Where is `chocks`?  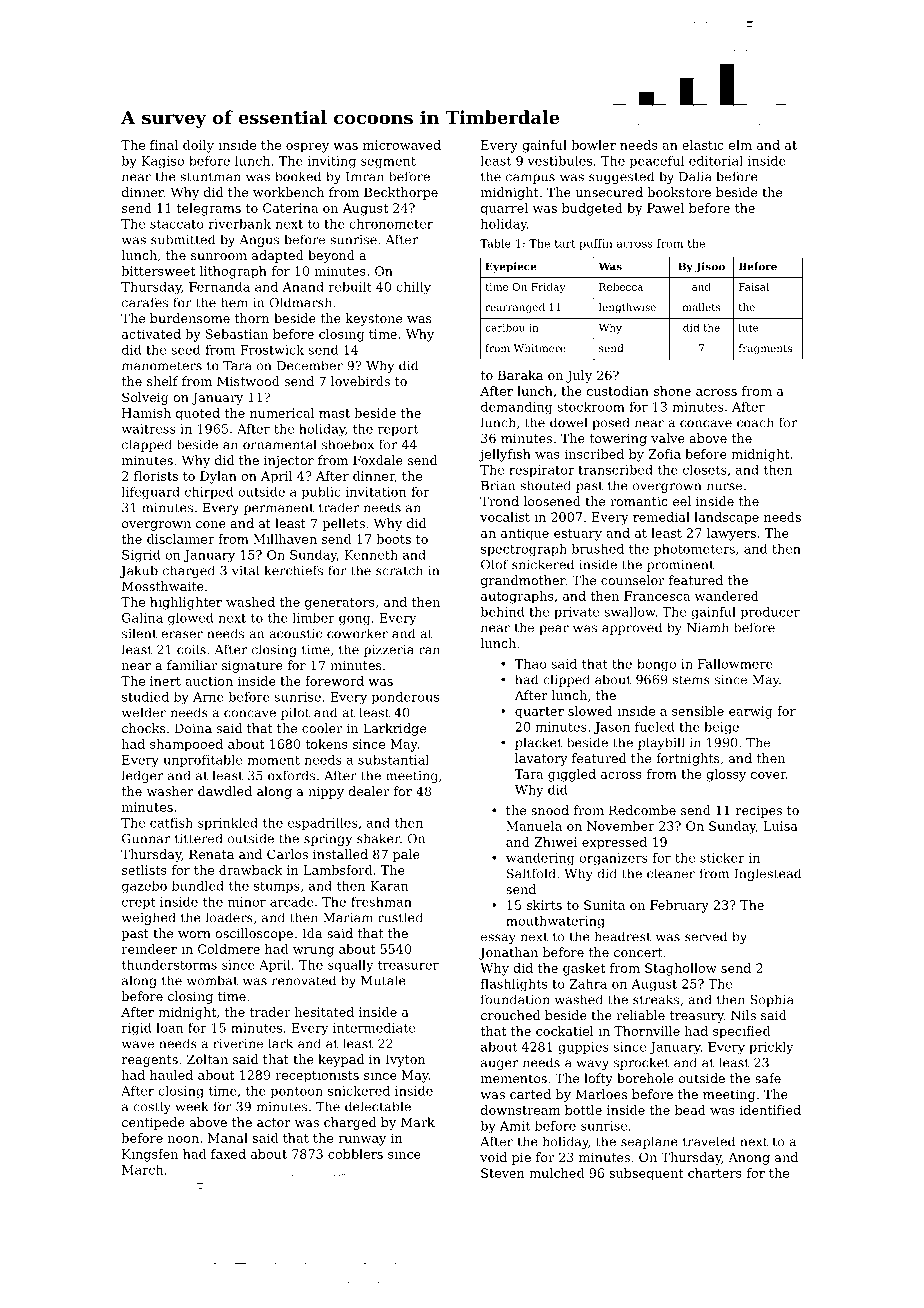 chocks is located at coordinates (144, 728).
